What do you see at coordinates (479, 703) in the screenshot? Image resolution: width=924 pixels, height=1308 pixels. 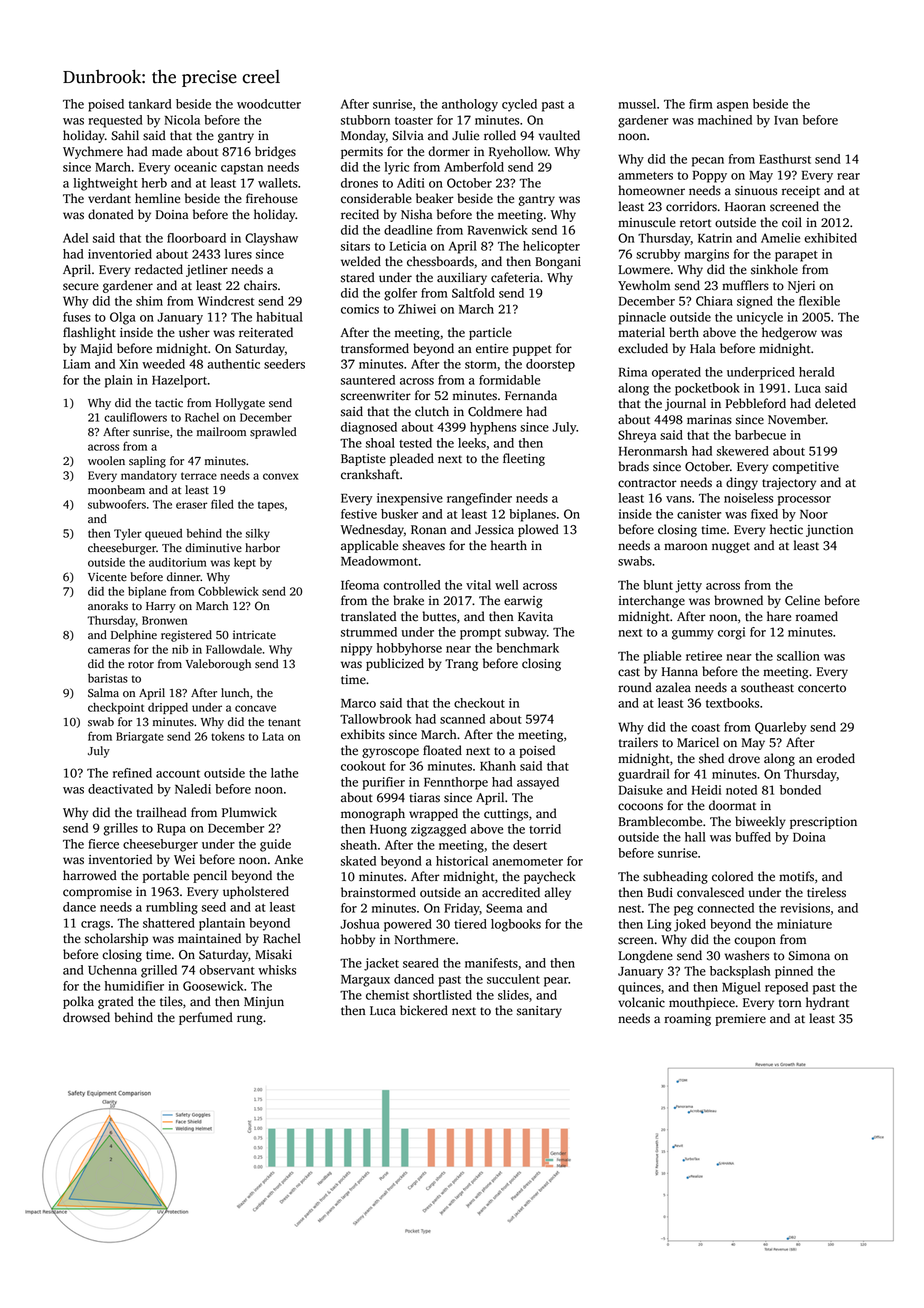 I see `checkout` at bounding box center [479, 703].
